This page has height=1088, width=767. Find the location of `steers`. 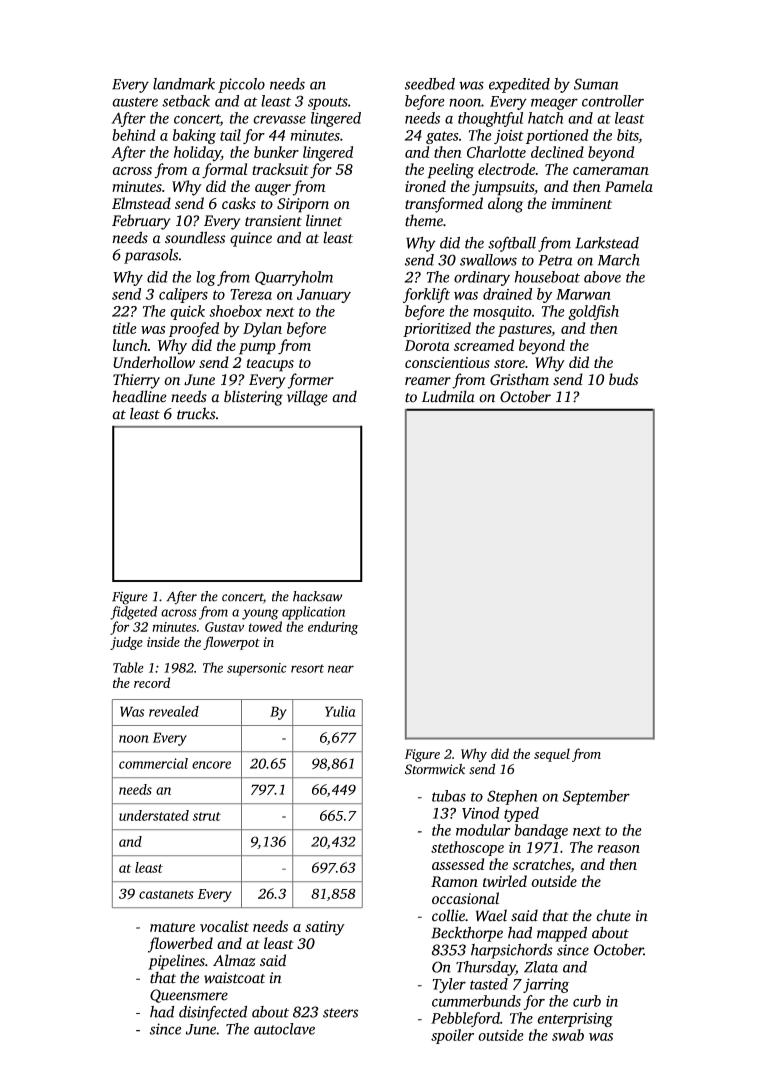

steers is located at coordinates (340, 1013).
